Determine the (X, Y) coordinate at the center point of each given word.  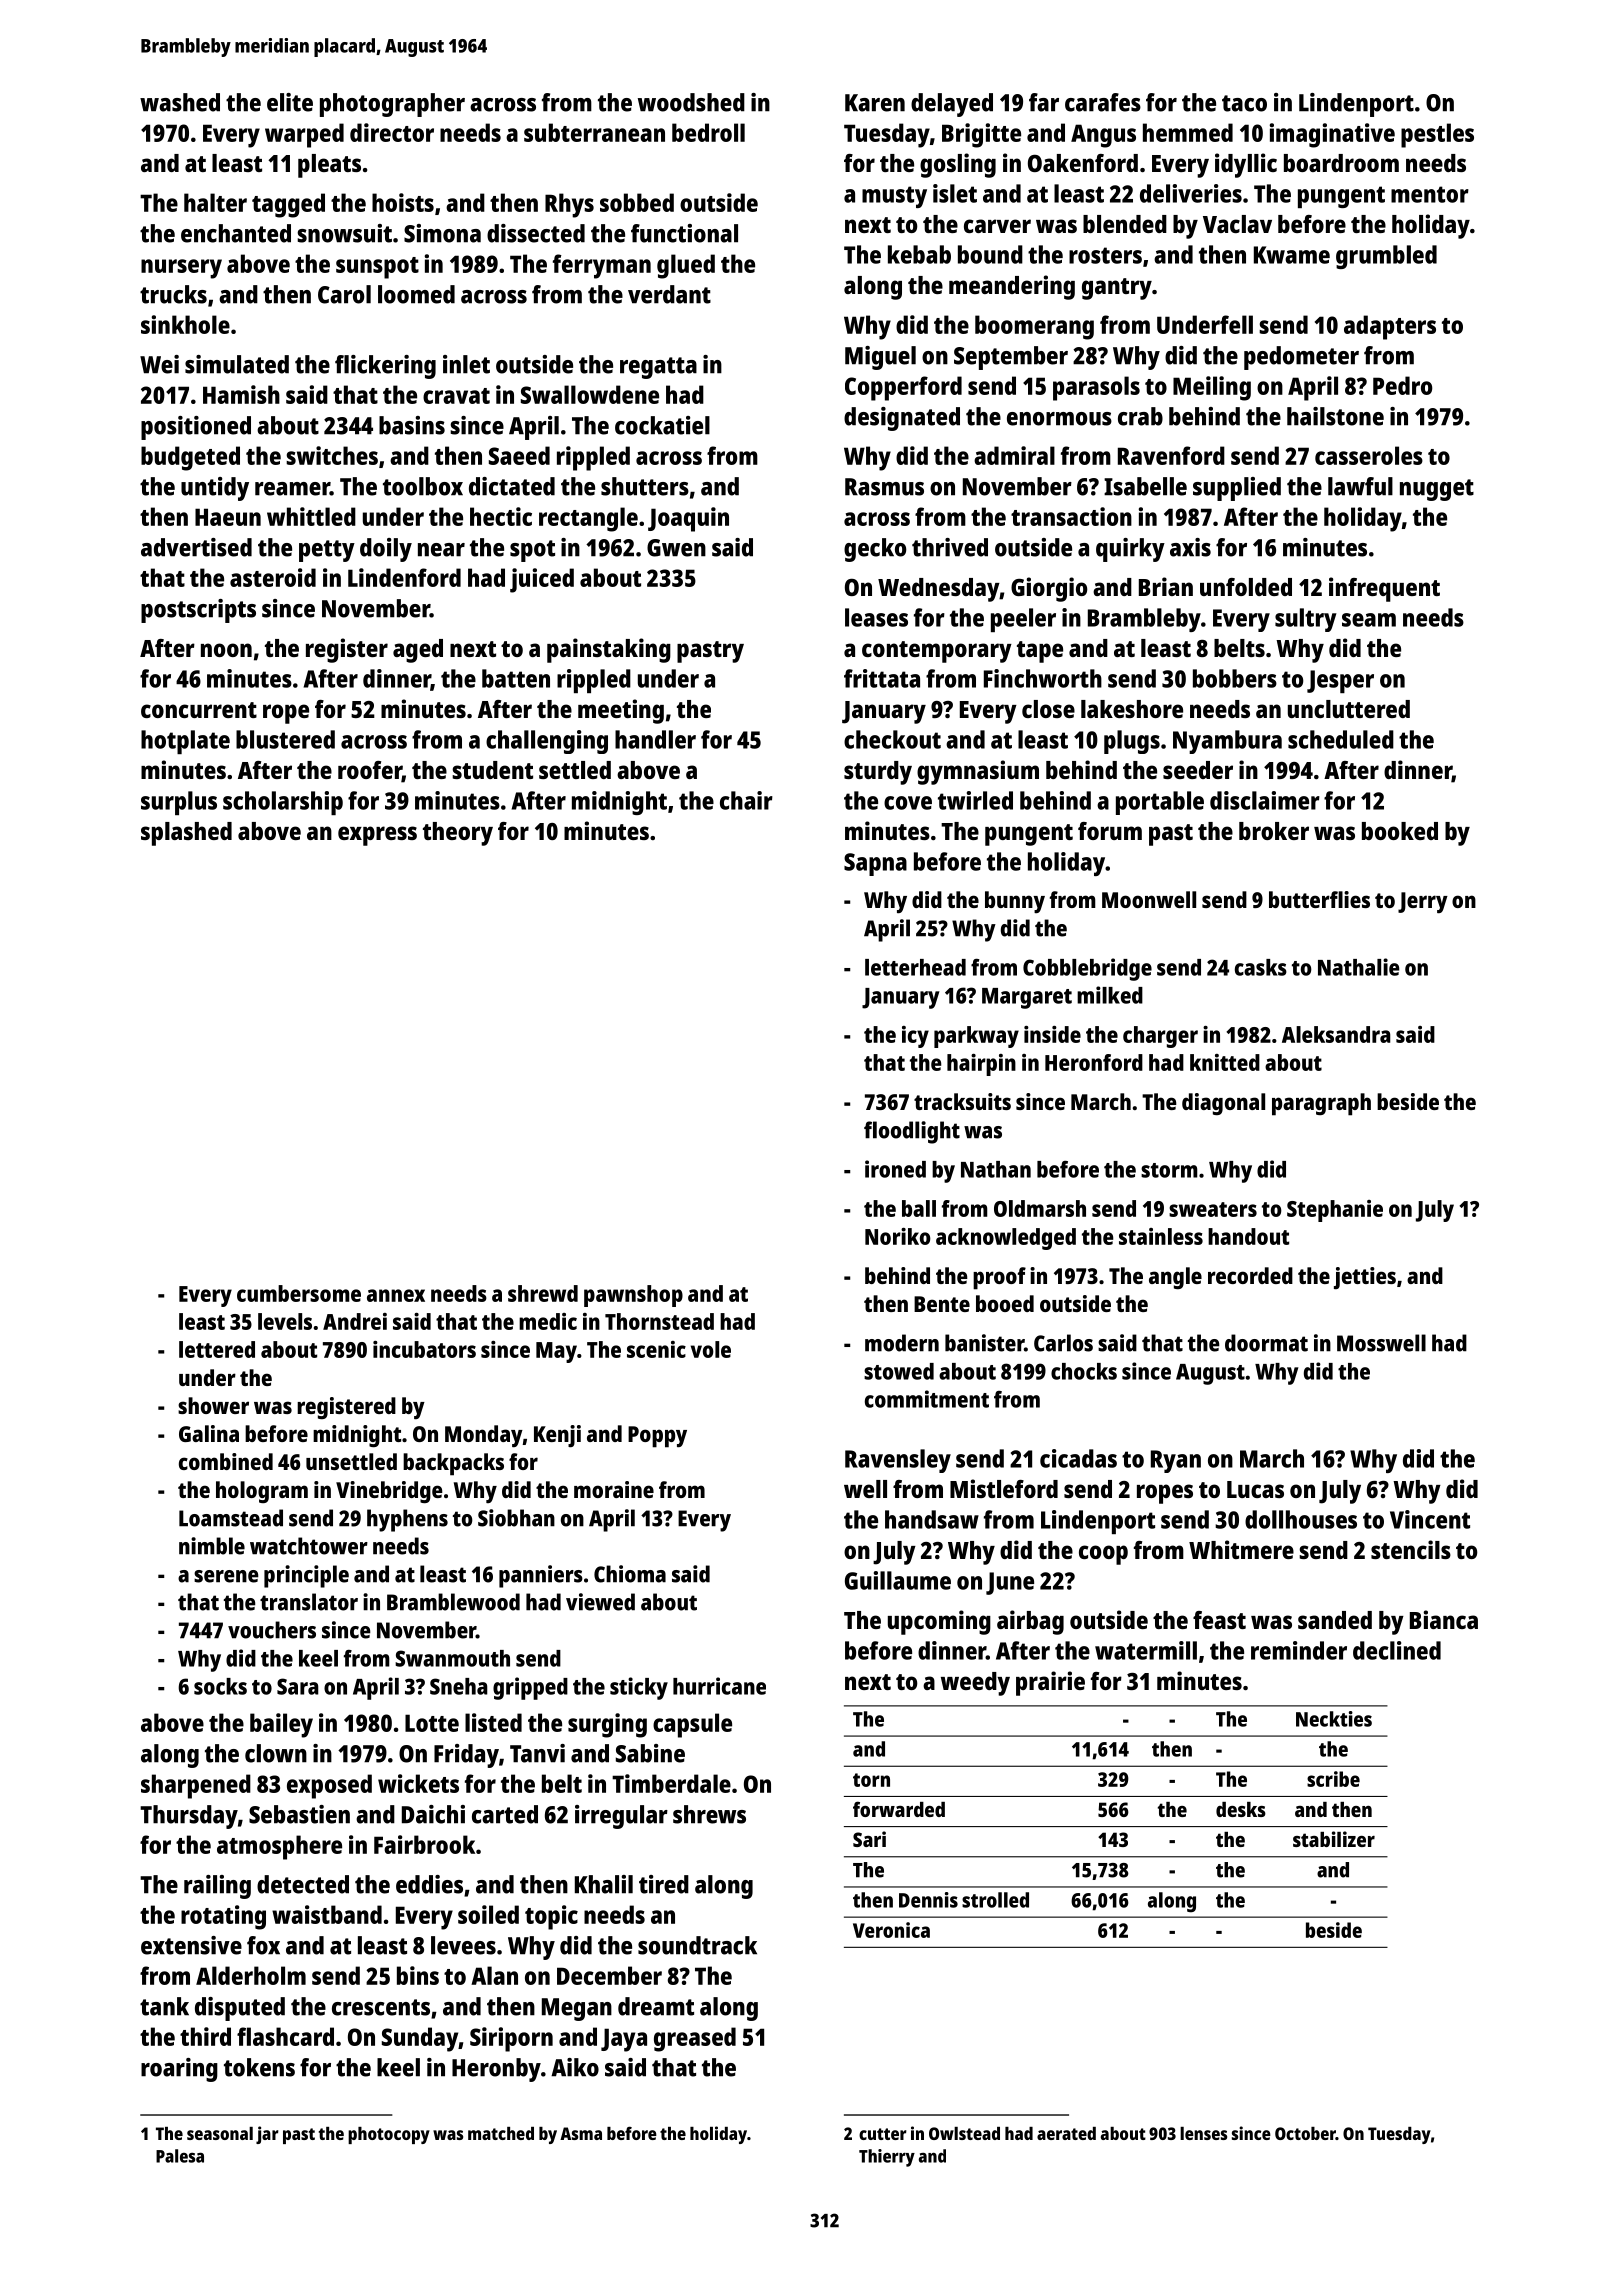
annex (396, 1295)
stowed (899, 1371)
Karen (875, 103)
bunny (1015, 902)
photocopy (389, 2135)
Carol (344, 294)
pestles (1437, 135)
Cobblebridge (1087, 969)
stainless (1161, 1236)
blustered (285, 739)
